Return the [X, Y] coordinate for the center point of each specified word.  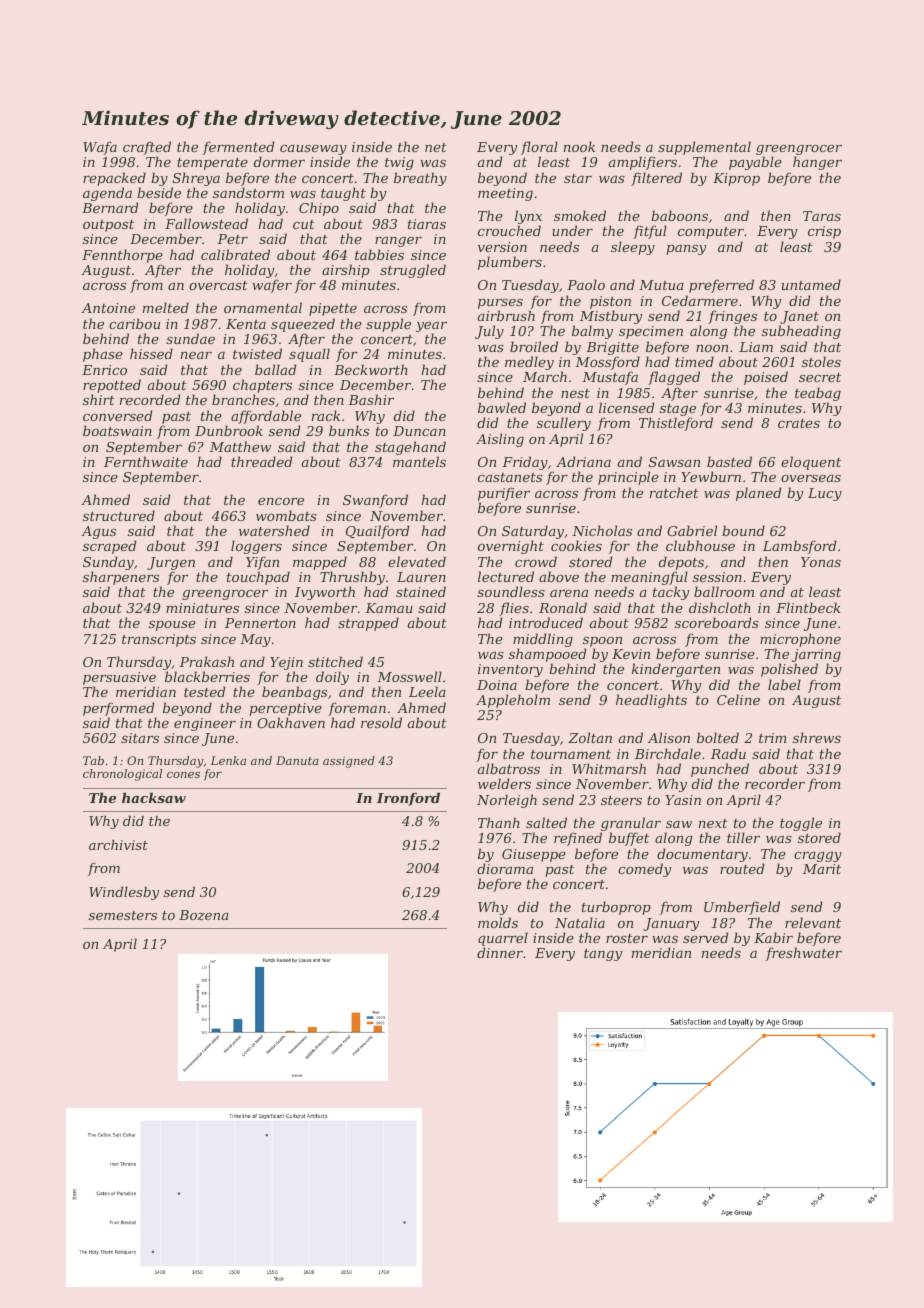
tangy [603, 955]
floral [539, 148]
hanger [817, 163]
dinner [500, 953]
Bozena [204, 915]
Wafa [100, 148]
